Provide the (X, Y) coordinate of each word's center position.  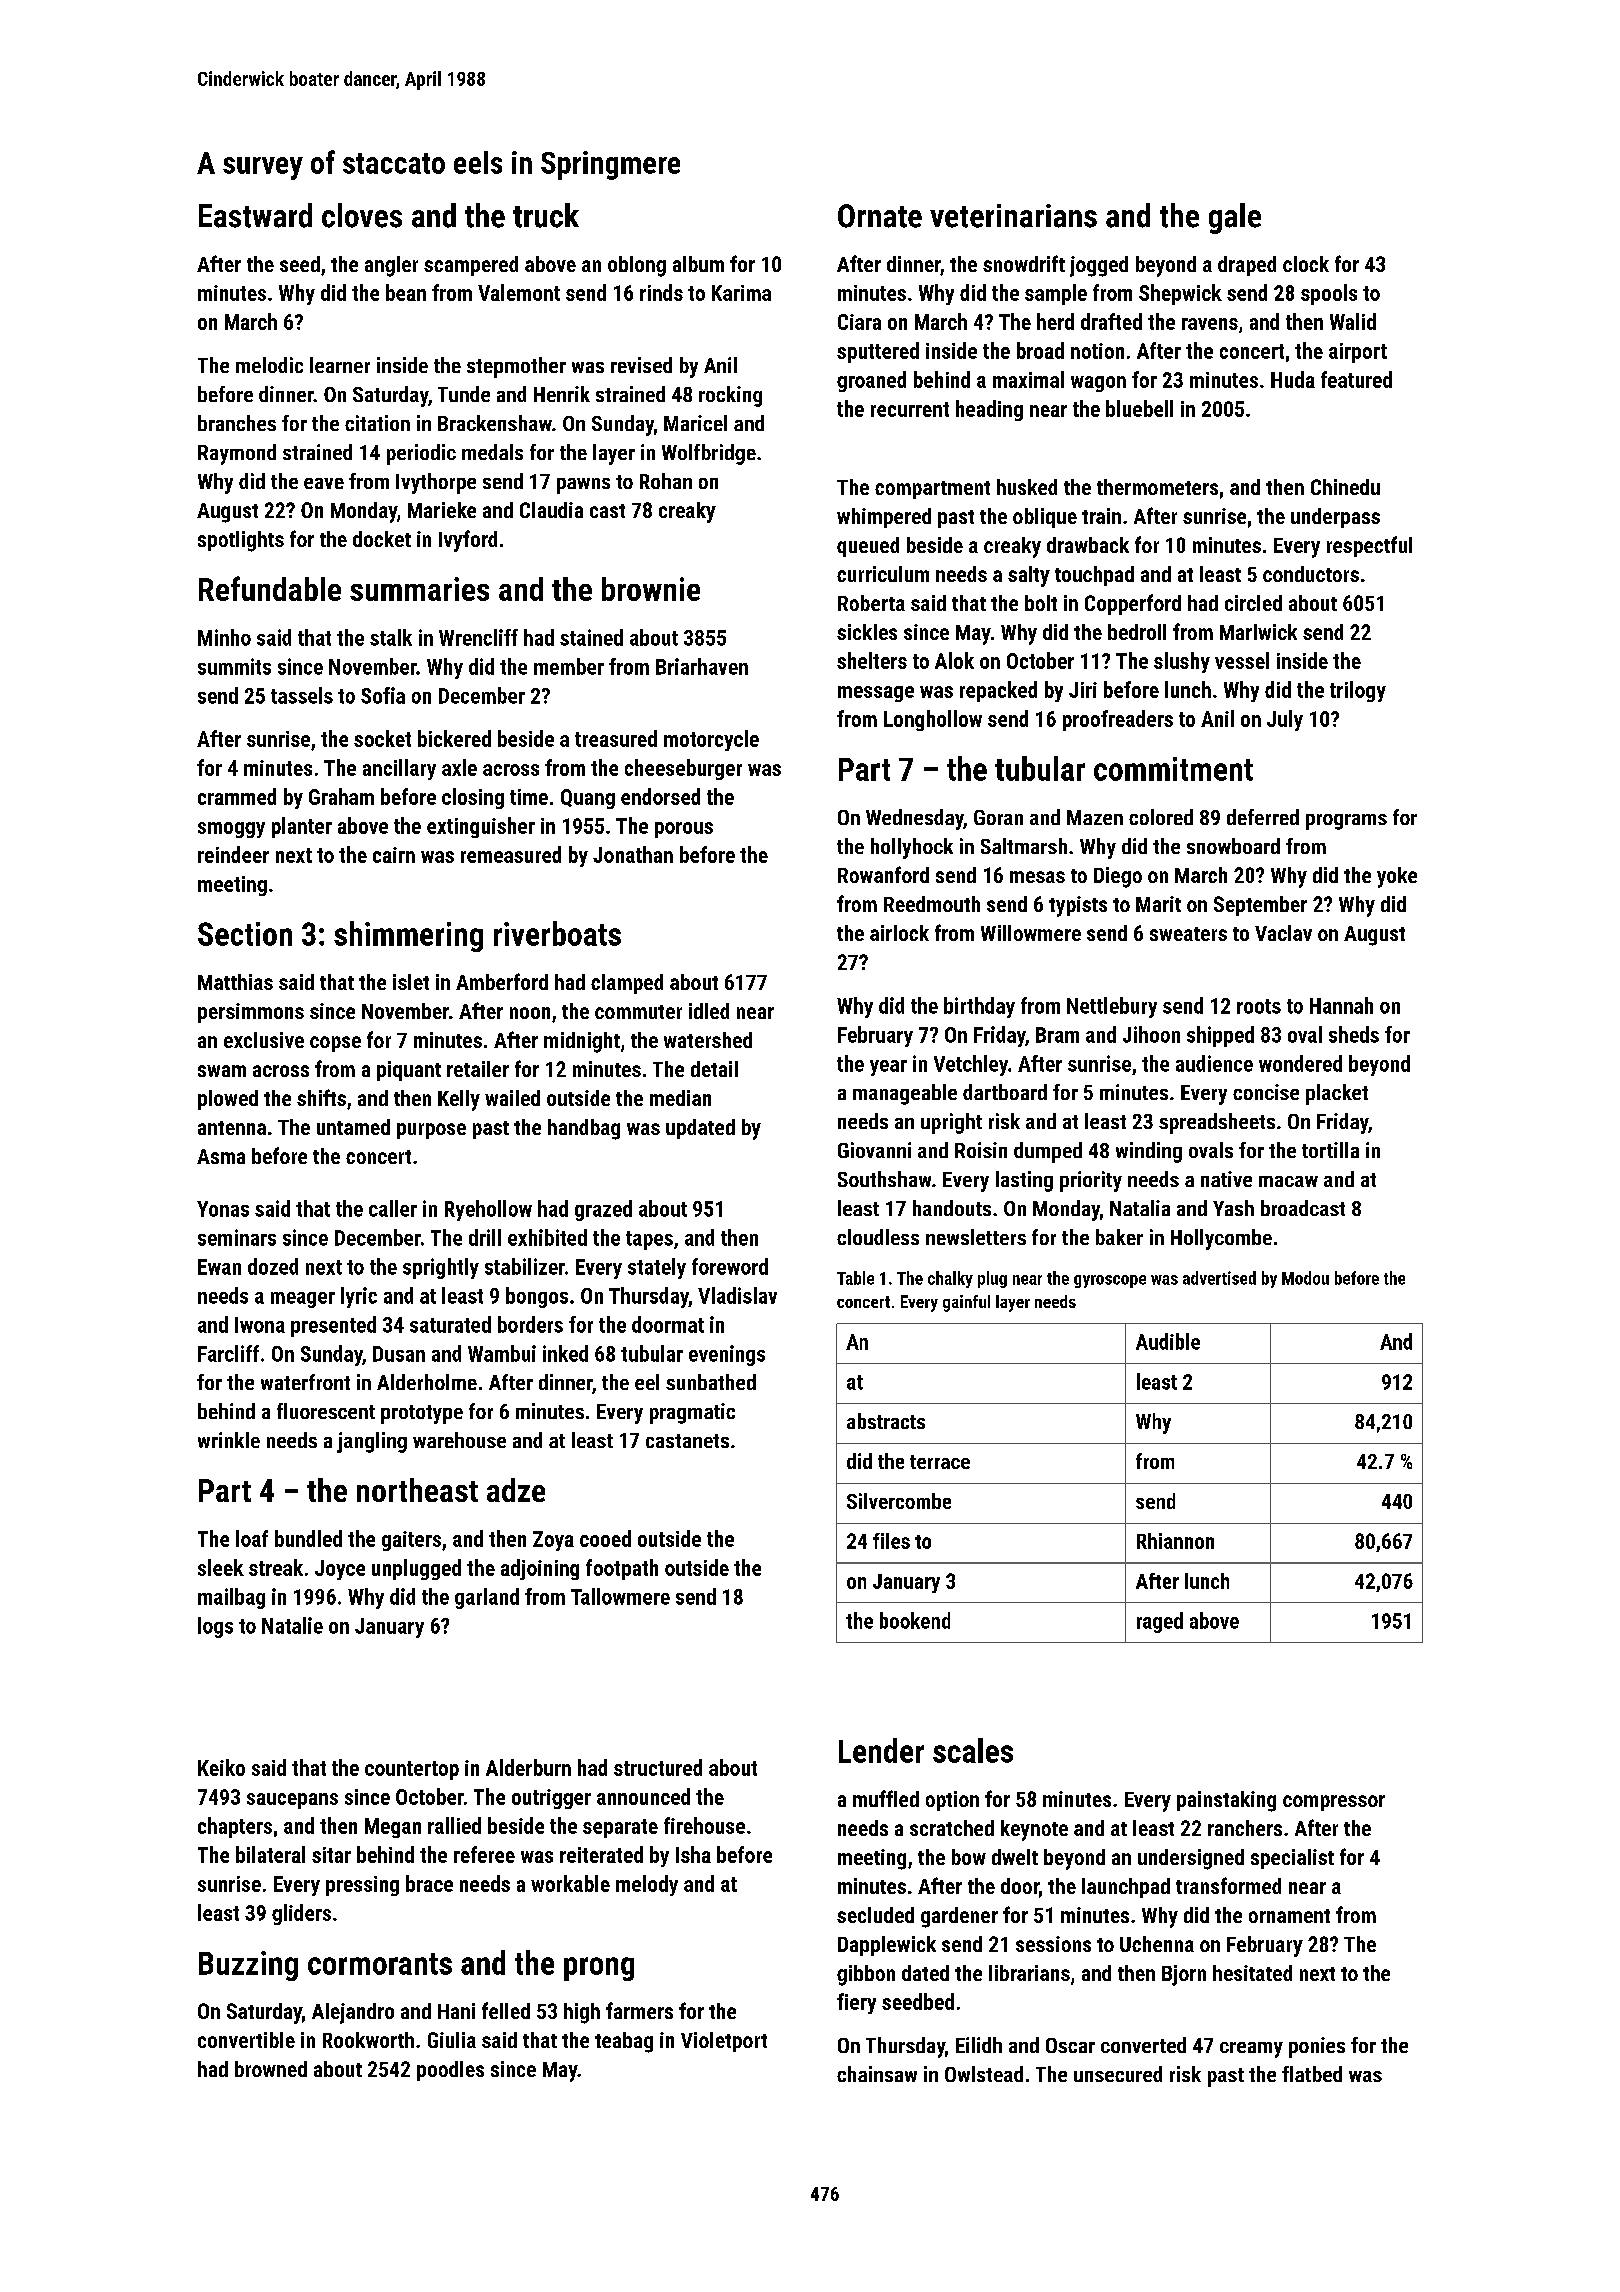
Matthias (235, 982)
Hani (456, 2011)
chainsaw (877, 2074)
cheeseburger (683, 769)
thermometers (1157, 487)
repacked (998, 691)
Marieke (442, 510)
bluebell (1139, 408)
